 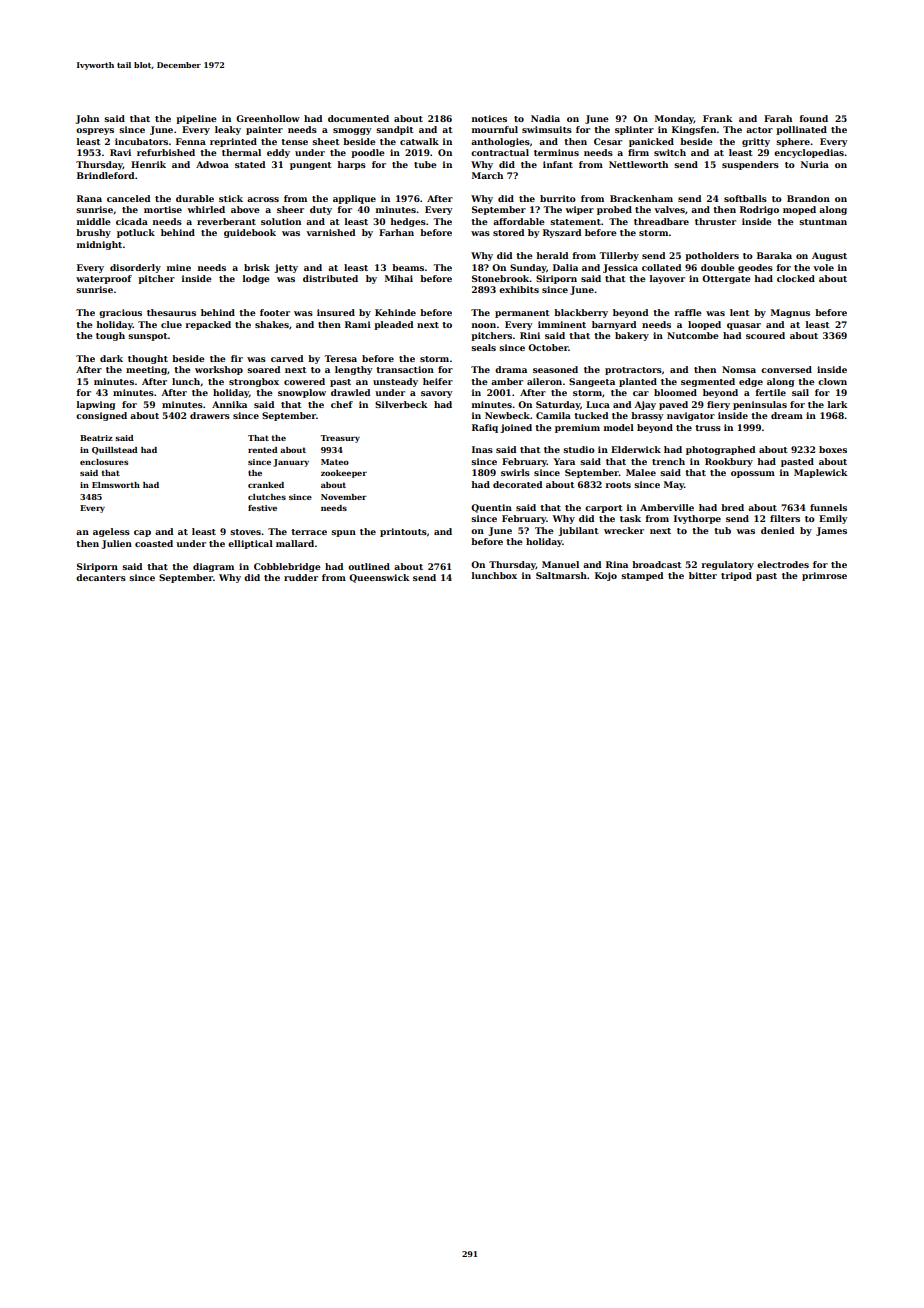 I want to click on Nuria, so click(x=815, y=164).
